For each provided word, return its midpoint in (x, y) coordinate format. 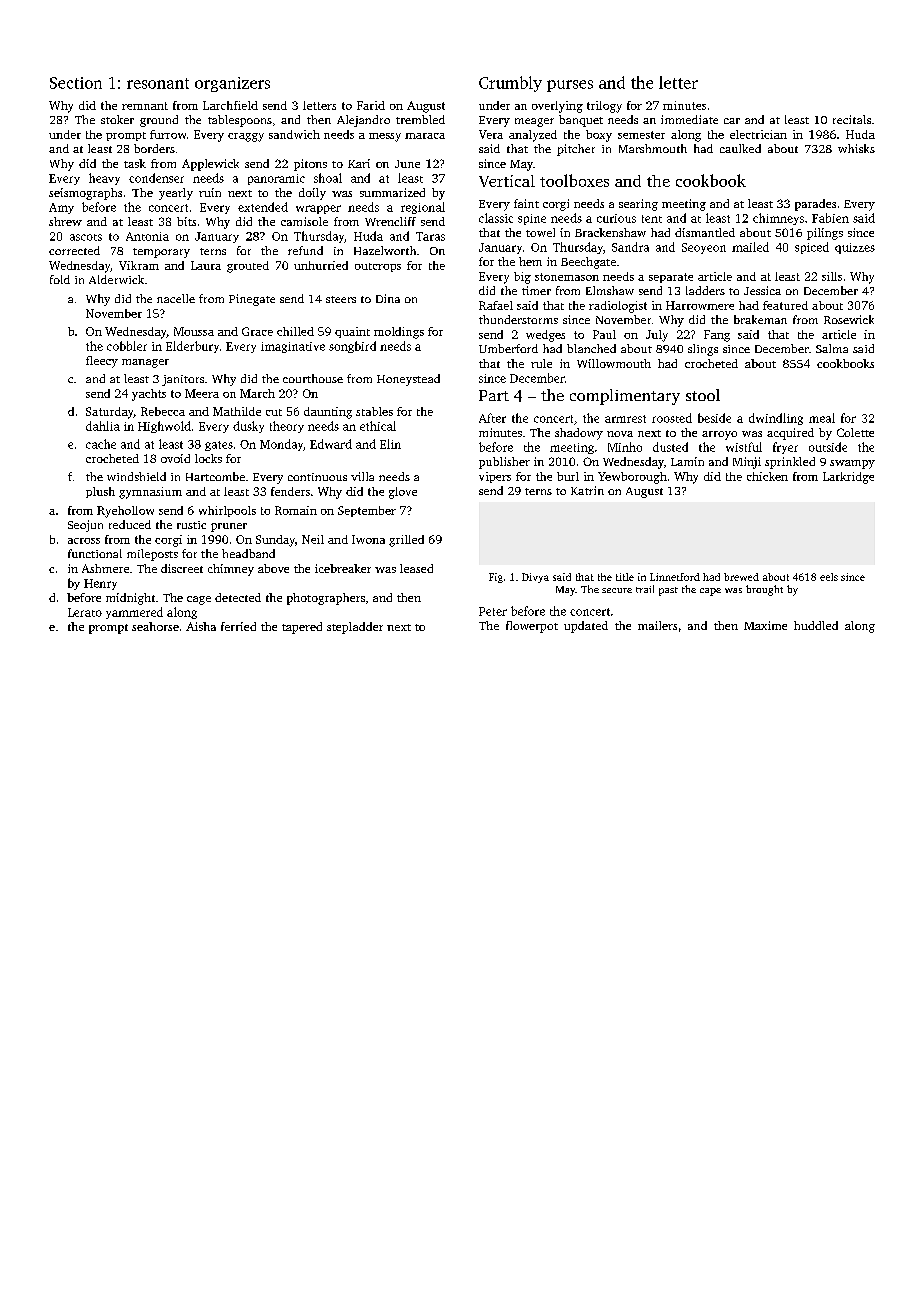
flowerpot (532, 627)
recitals (852, 119)
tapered (302, 628)
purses (570, 86)
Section (76, 83)
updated (586, 627)
